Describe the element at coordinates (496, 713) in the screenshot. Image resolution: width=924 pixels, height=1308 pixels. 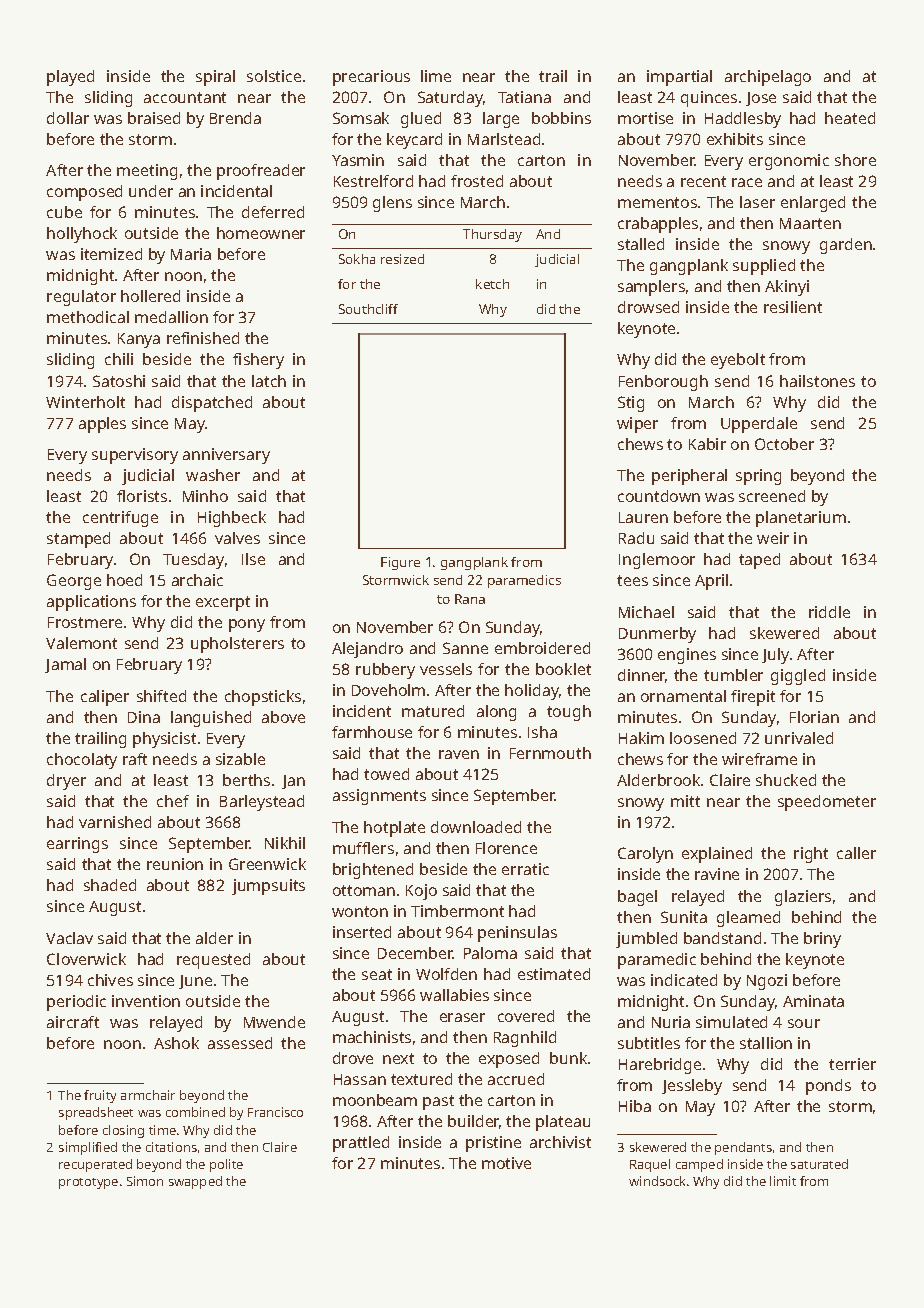
I see `along` at that location.
